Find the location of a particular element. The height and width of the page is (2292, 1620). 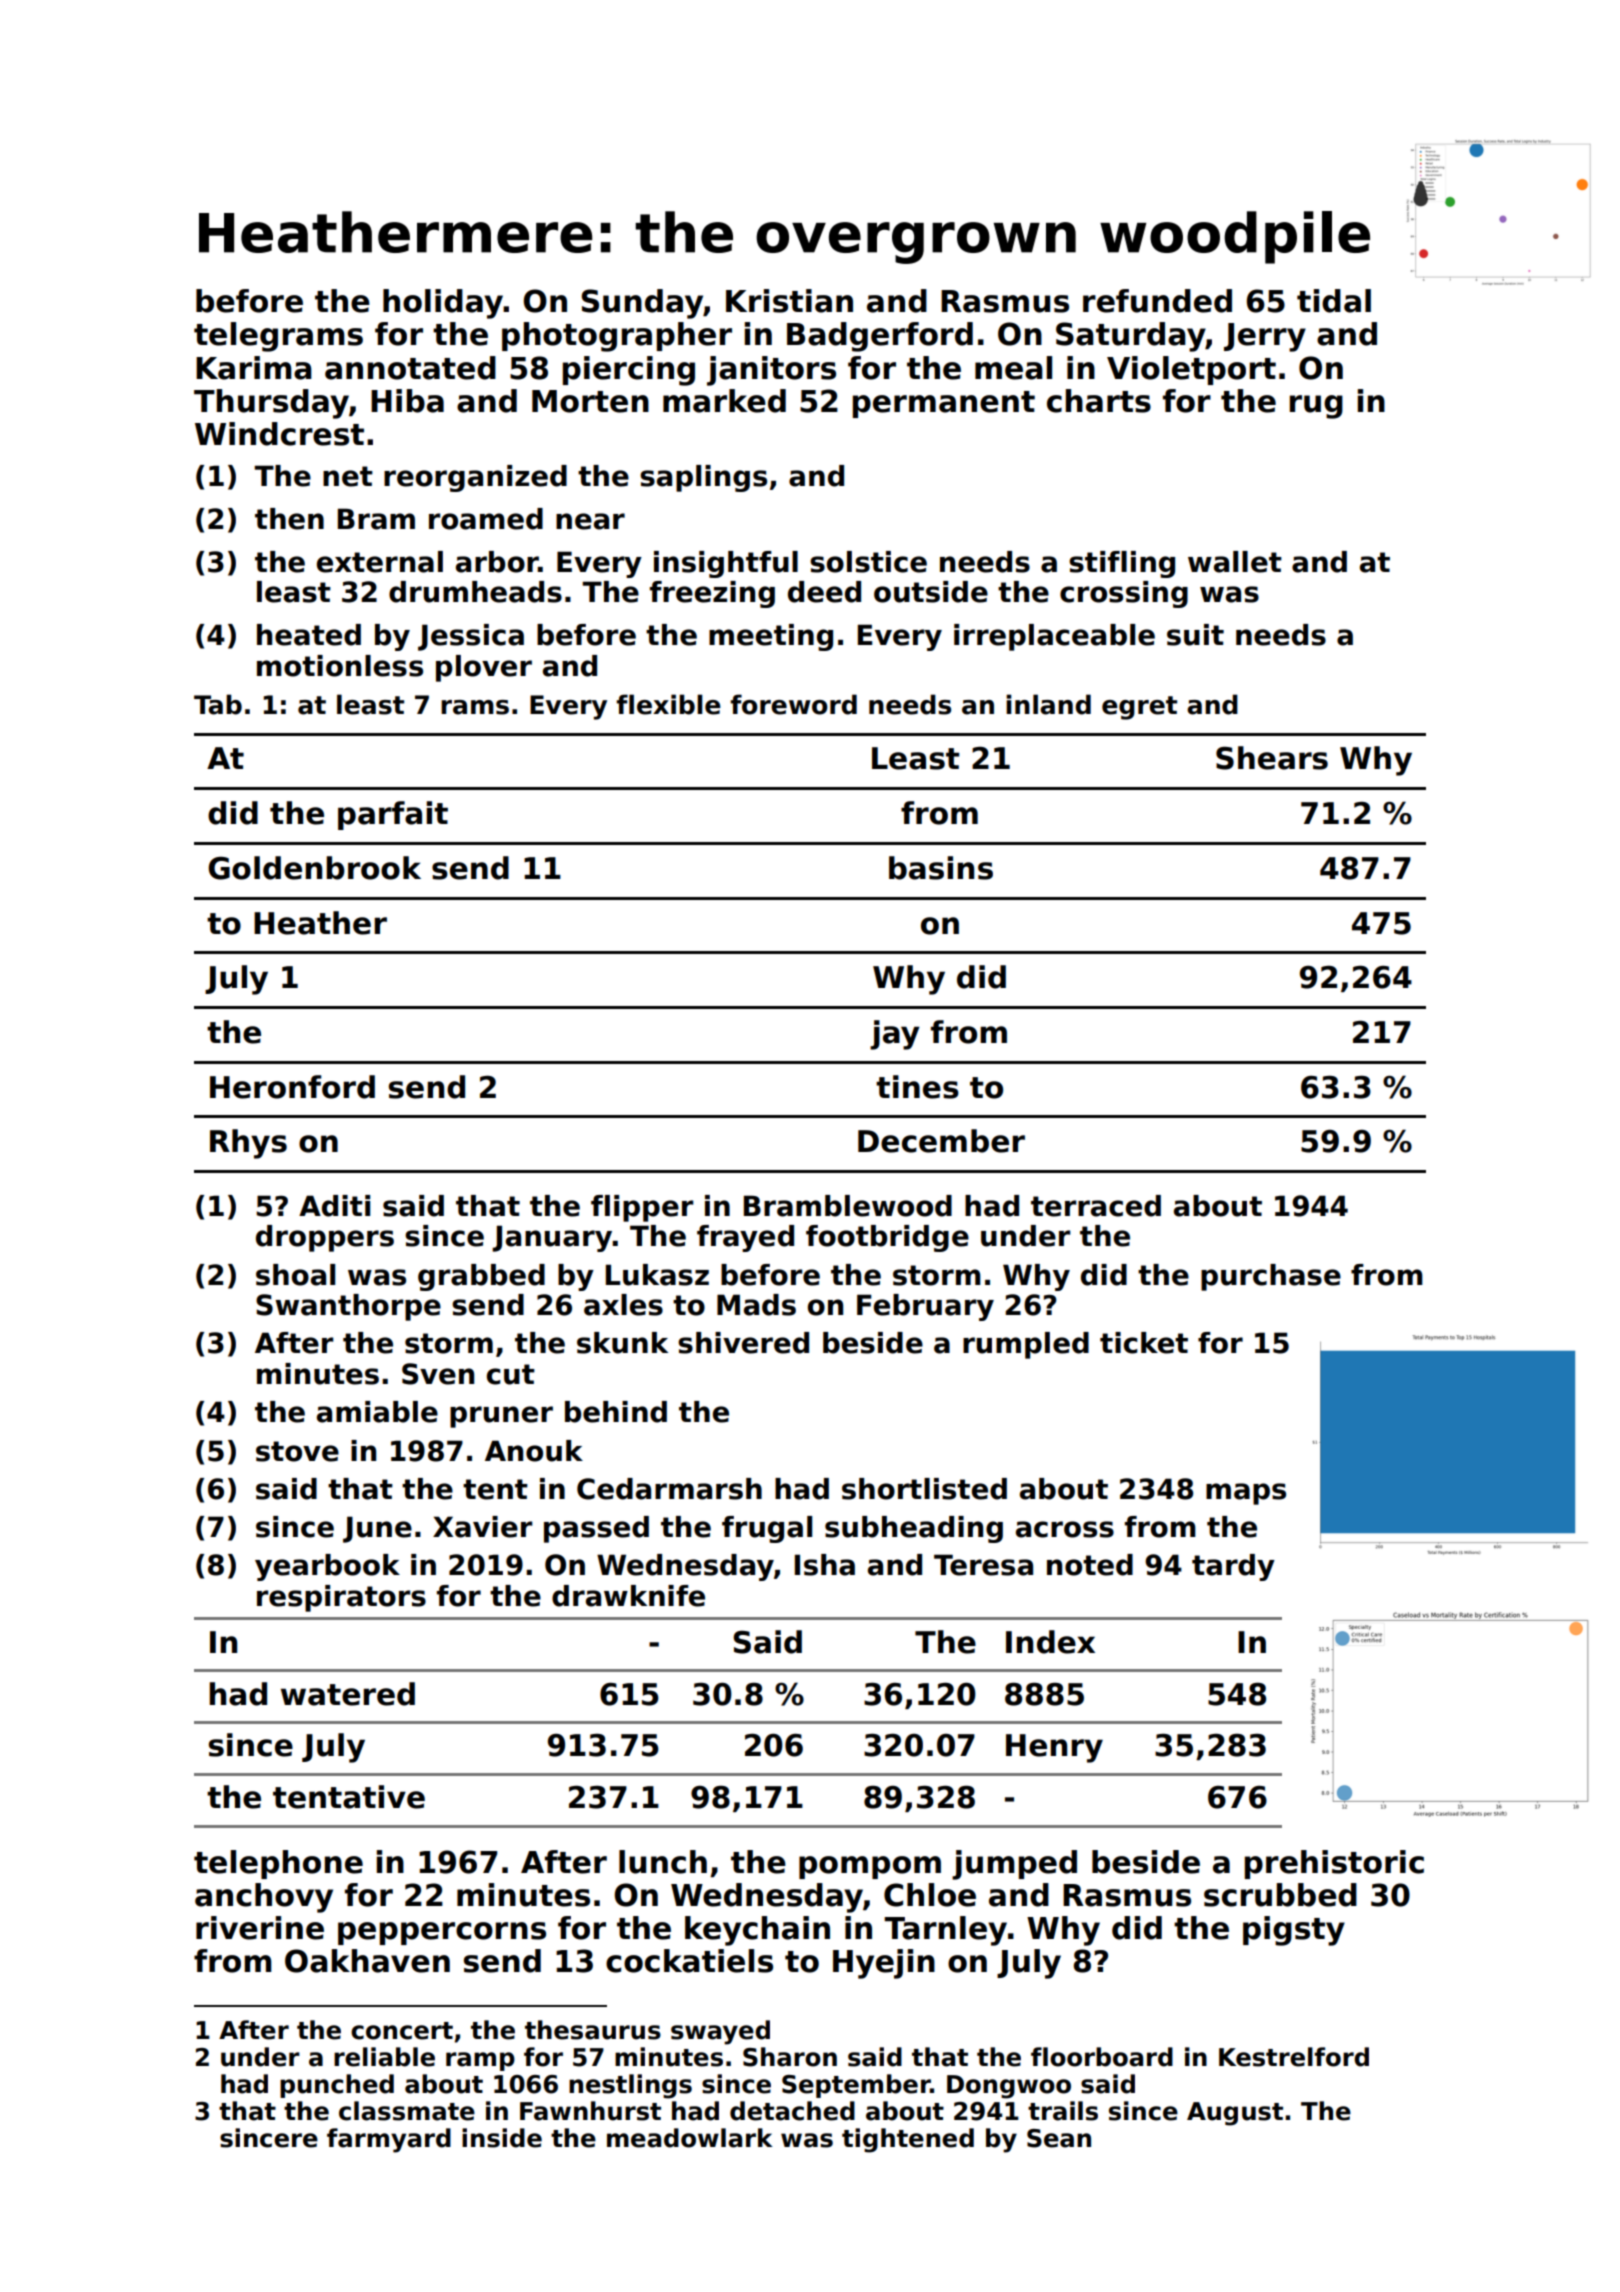

cockatiels is located at coordinates (689, 1961).
